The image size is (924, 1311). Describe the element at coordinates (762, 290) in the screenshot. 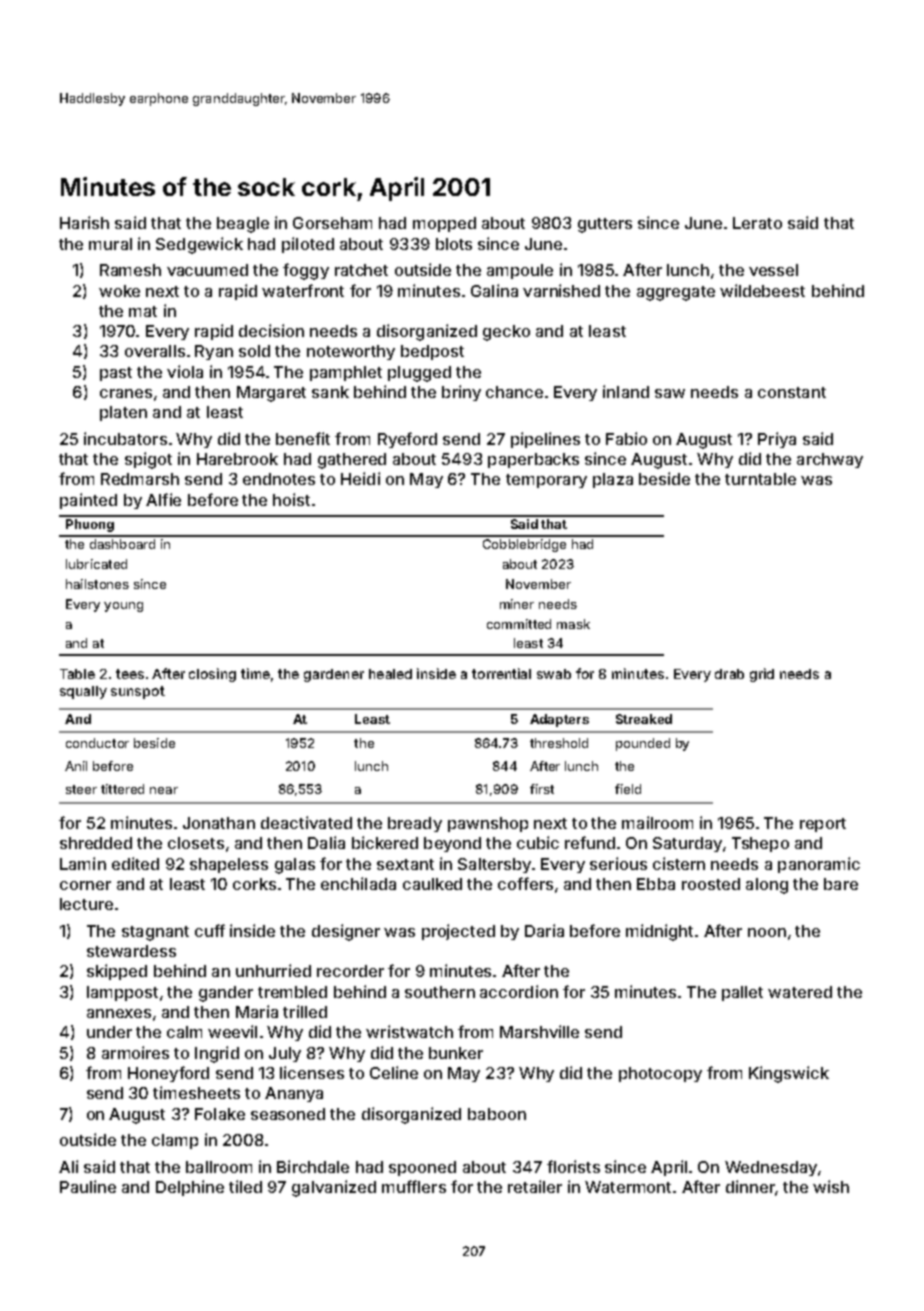

I see `wildebeest` at that location.
